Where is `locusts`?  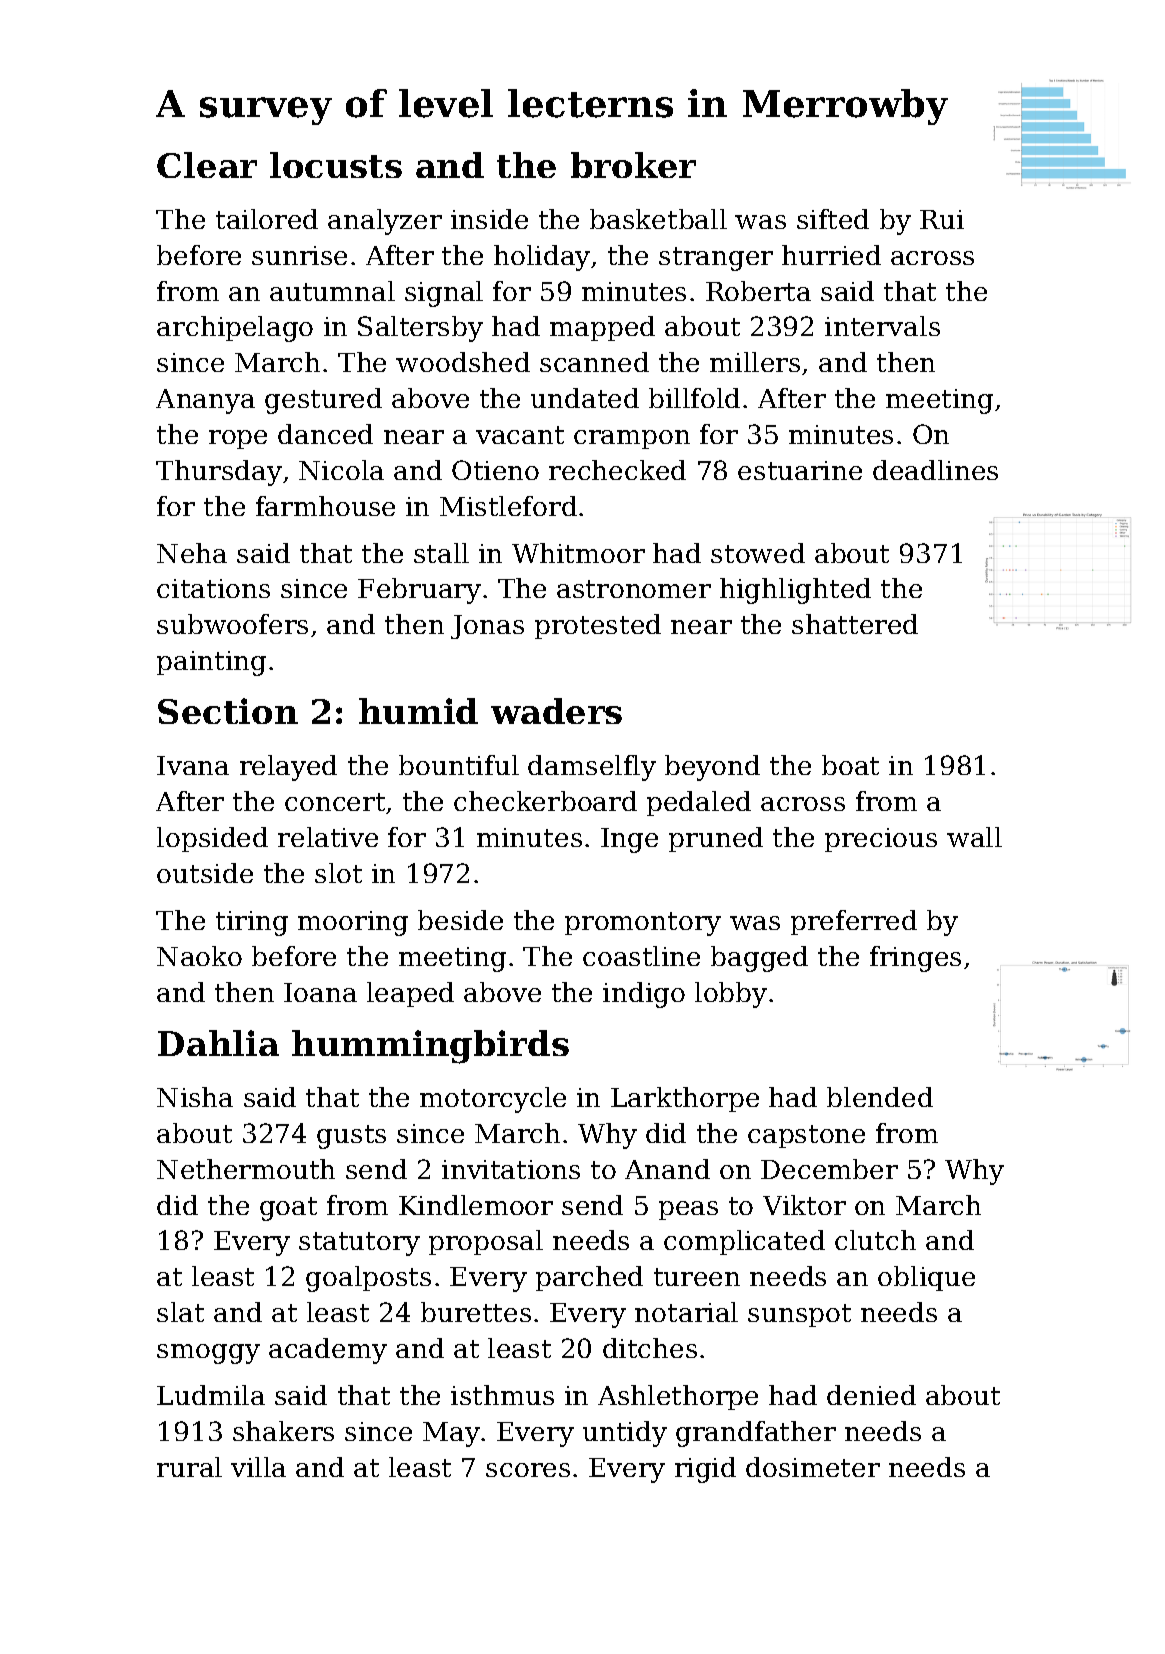 locusts is located at coordinates (336, 165).
